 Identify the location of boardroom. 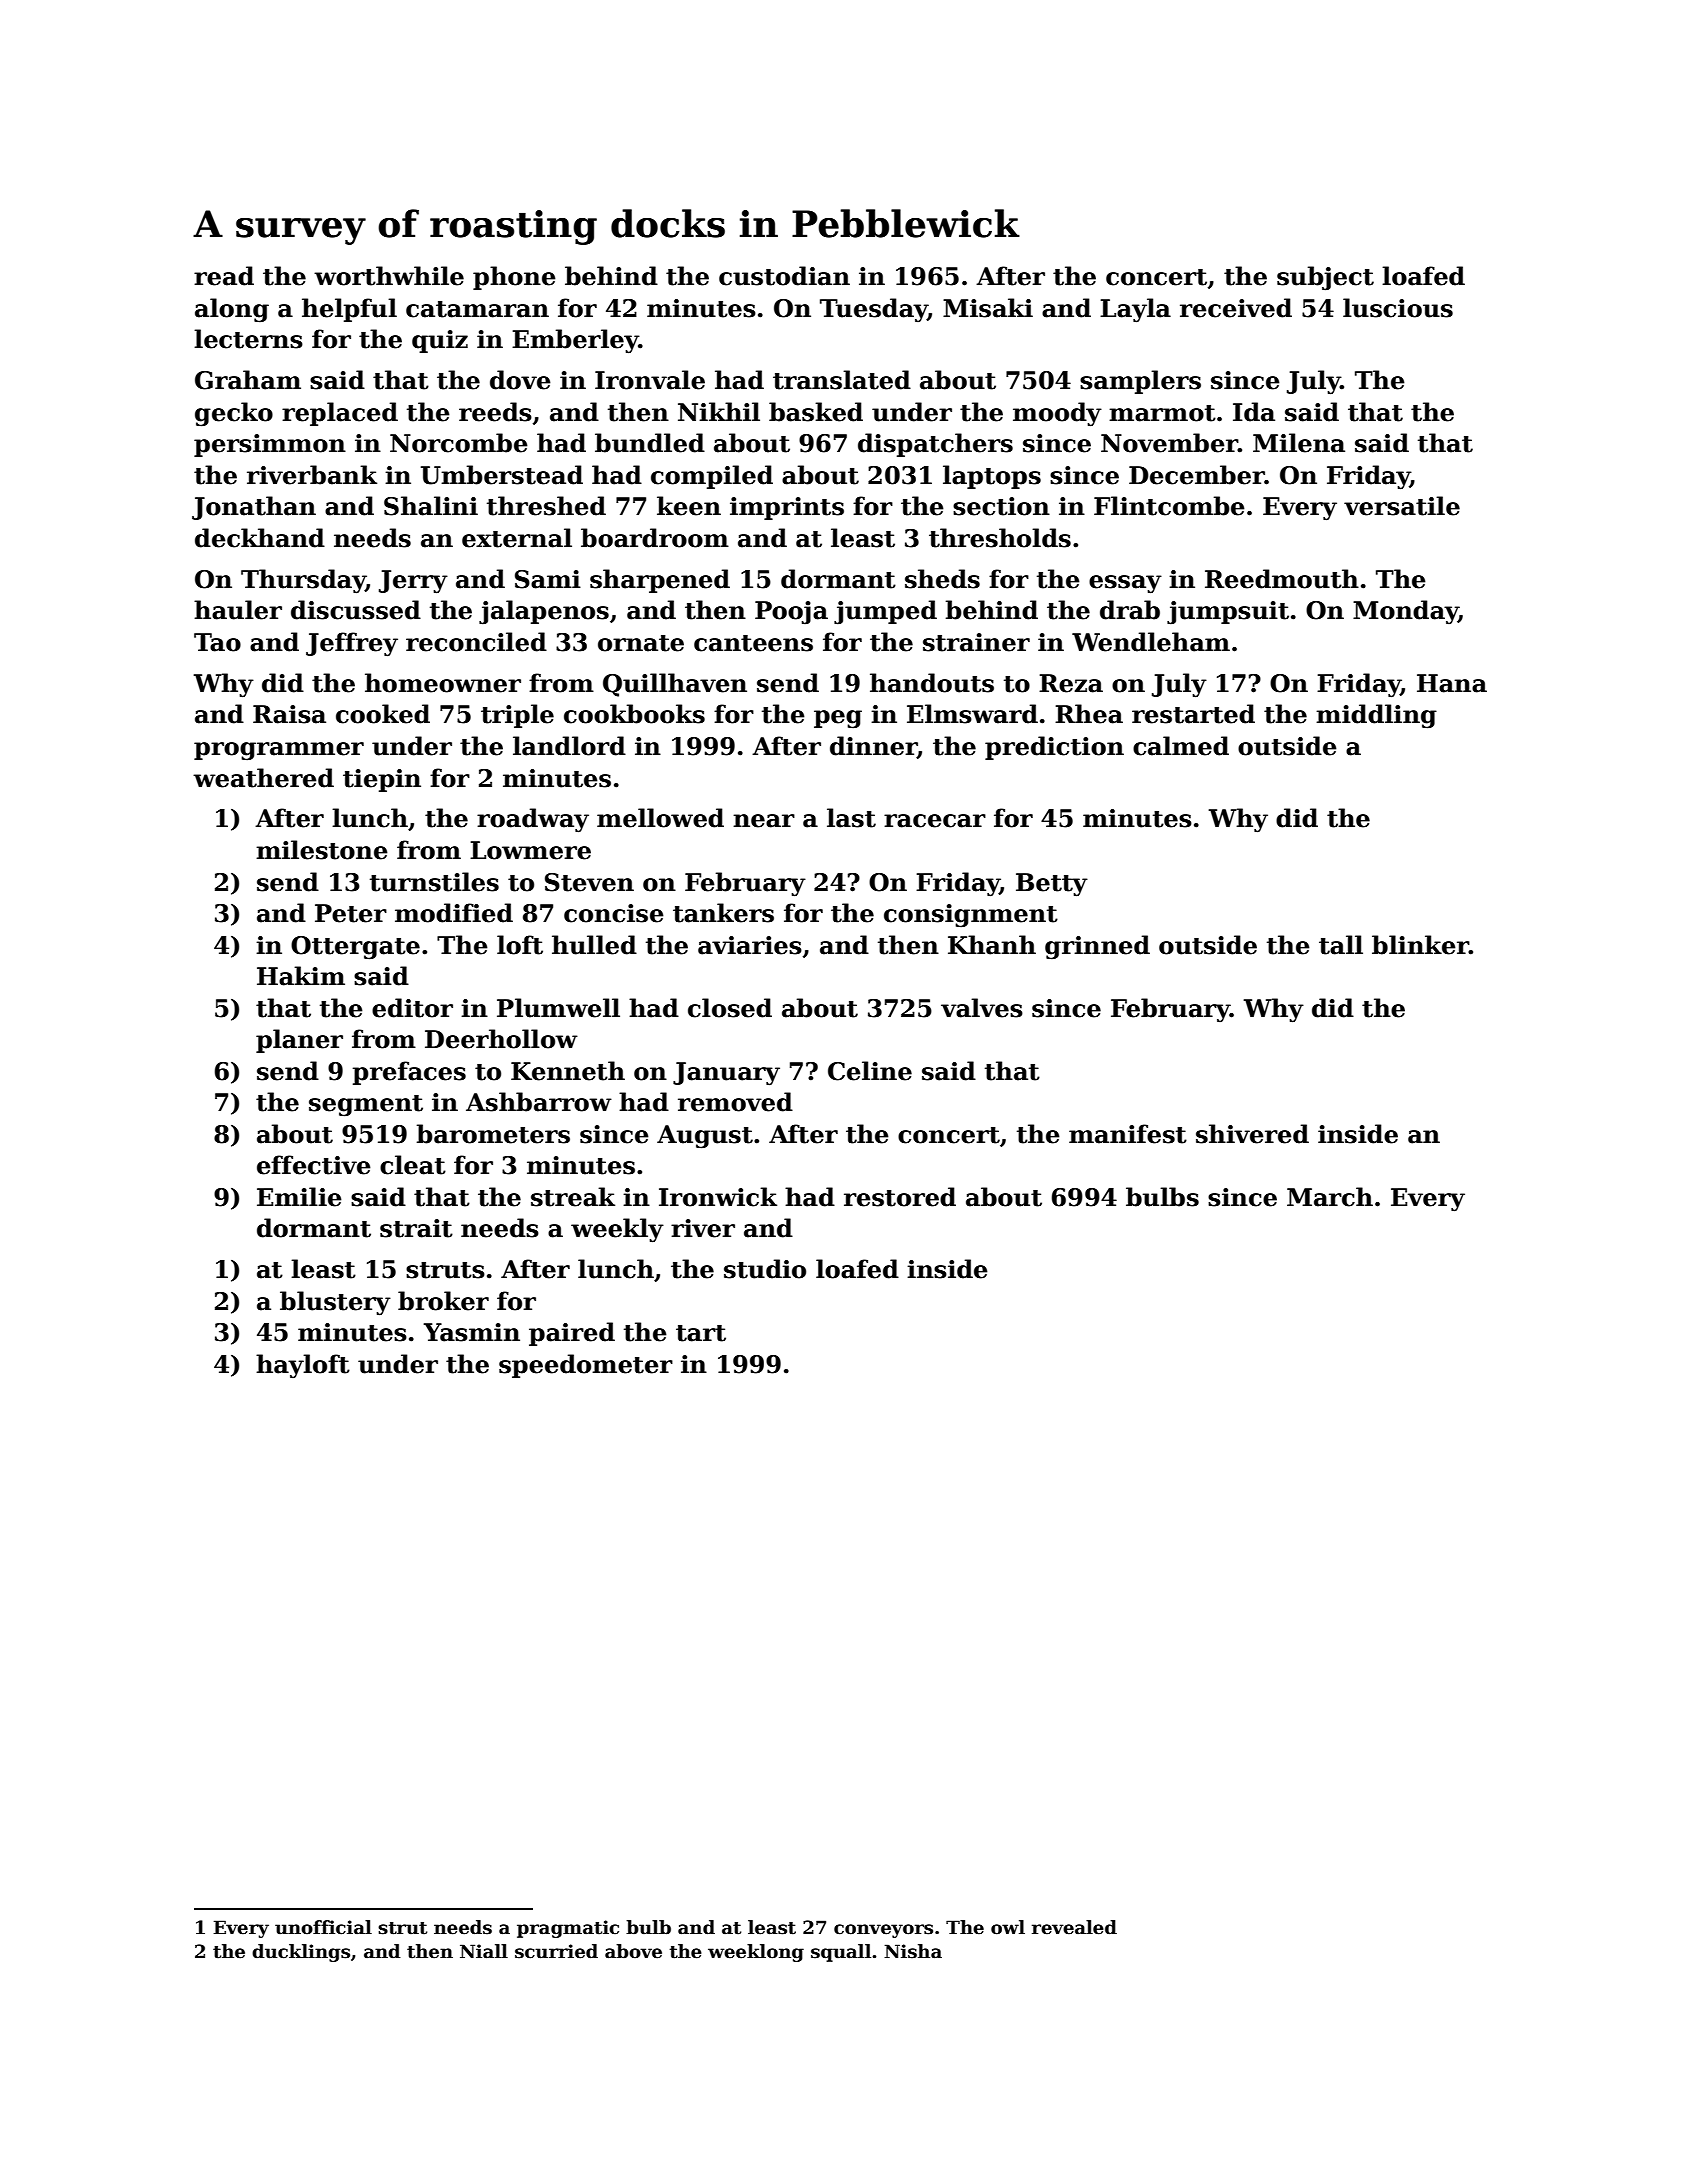
(655, 538).
